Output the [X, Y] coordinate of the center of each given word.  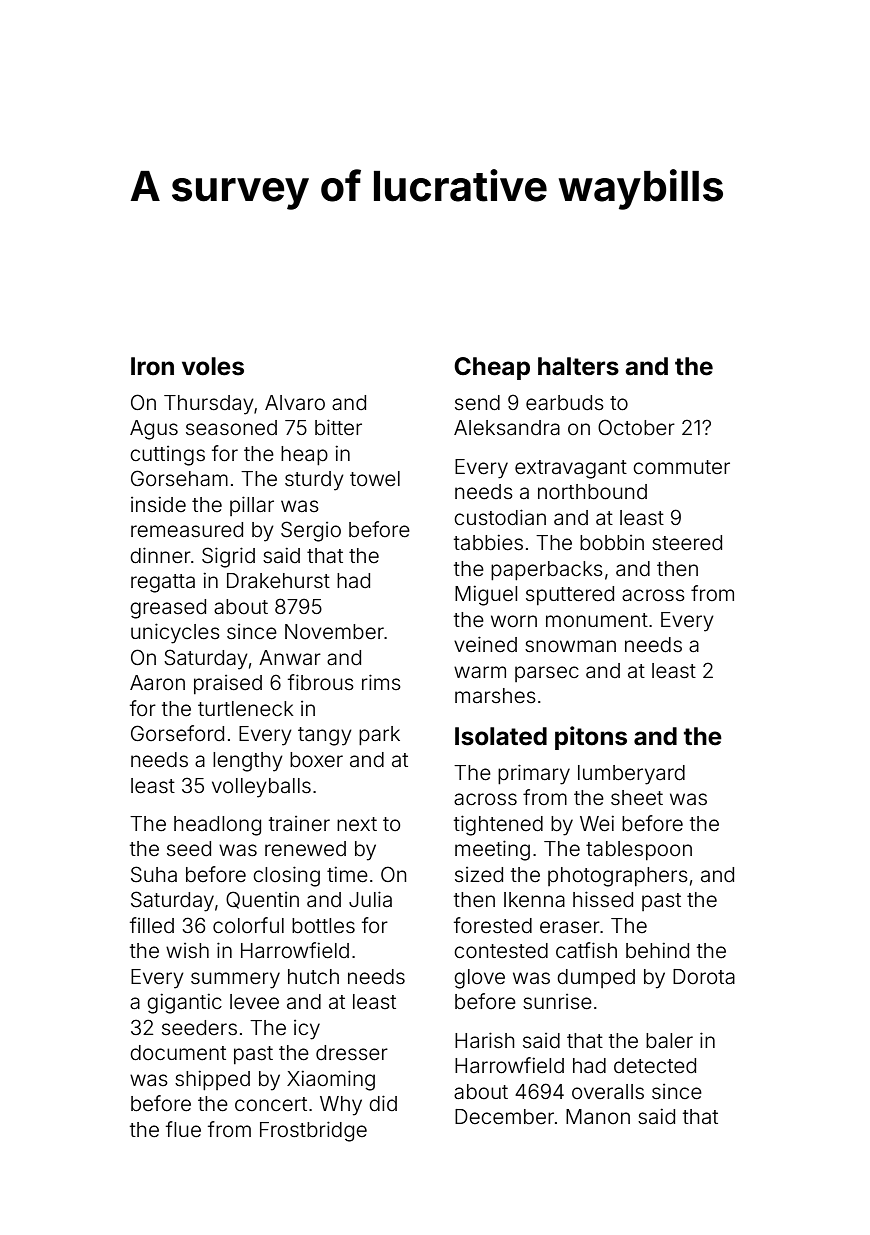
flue [183, 1129]
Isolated [501, 736]
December [504, 1117]
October [636, 427]
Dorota [704, 976]
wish [187, 950]
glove [479, 979]
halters [578, 366]
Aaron [157, 682]
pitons [591, 738]
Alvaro [295, 402]
